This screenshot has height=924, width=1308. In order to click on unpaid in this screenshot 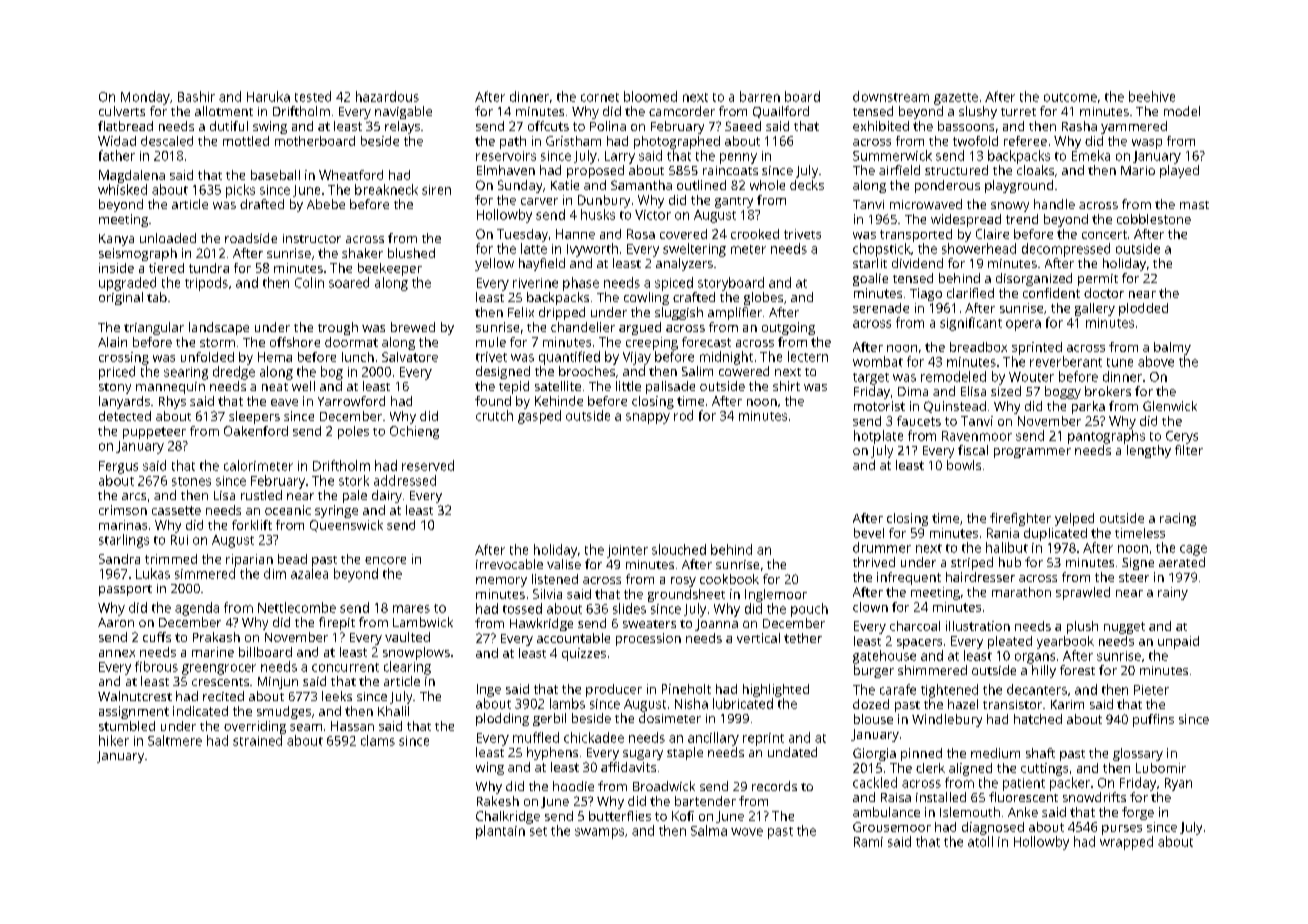, I will do `click(1178, 642)`.
